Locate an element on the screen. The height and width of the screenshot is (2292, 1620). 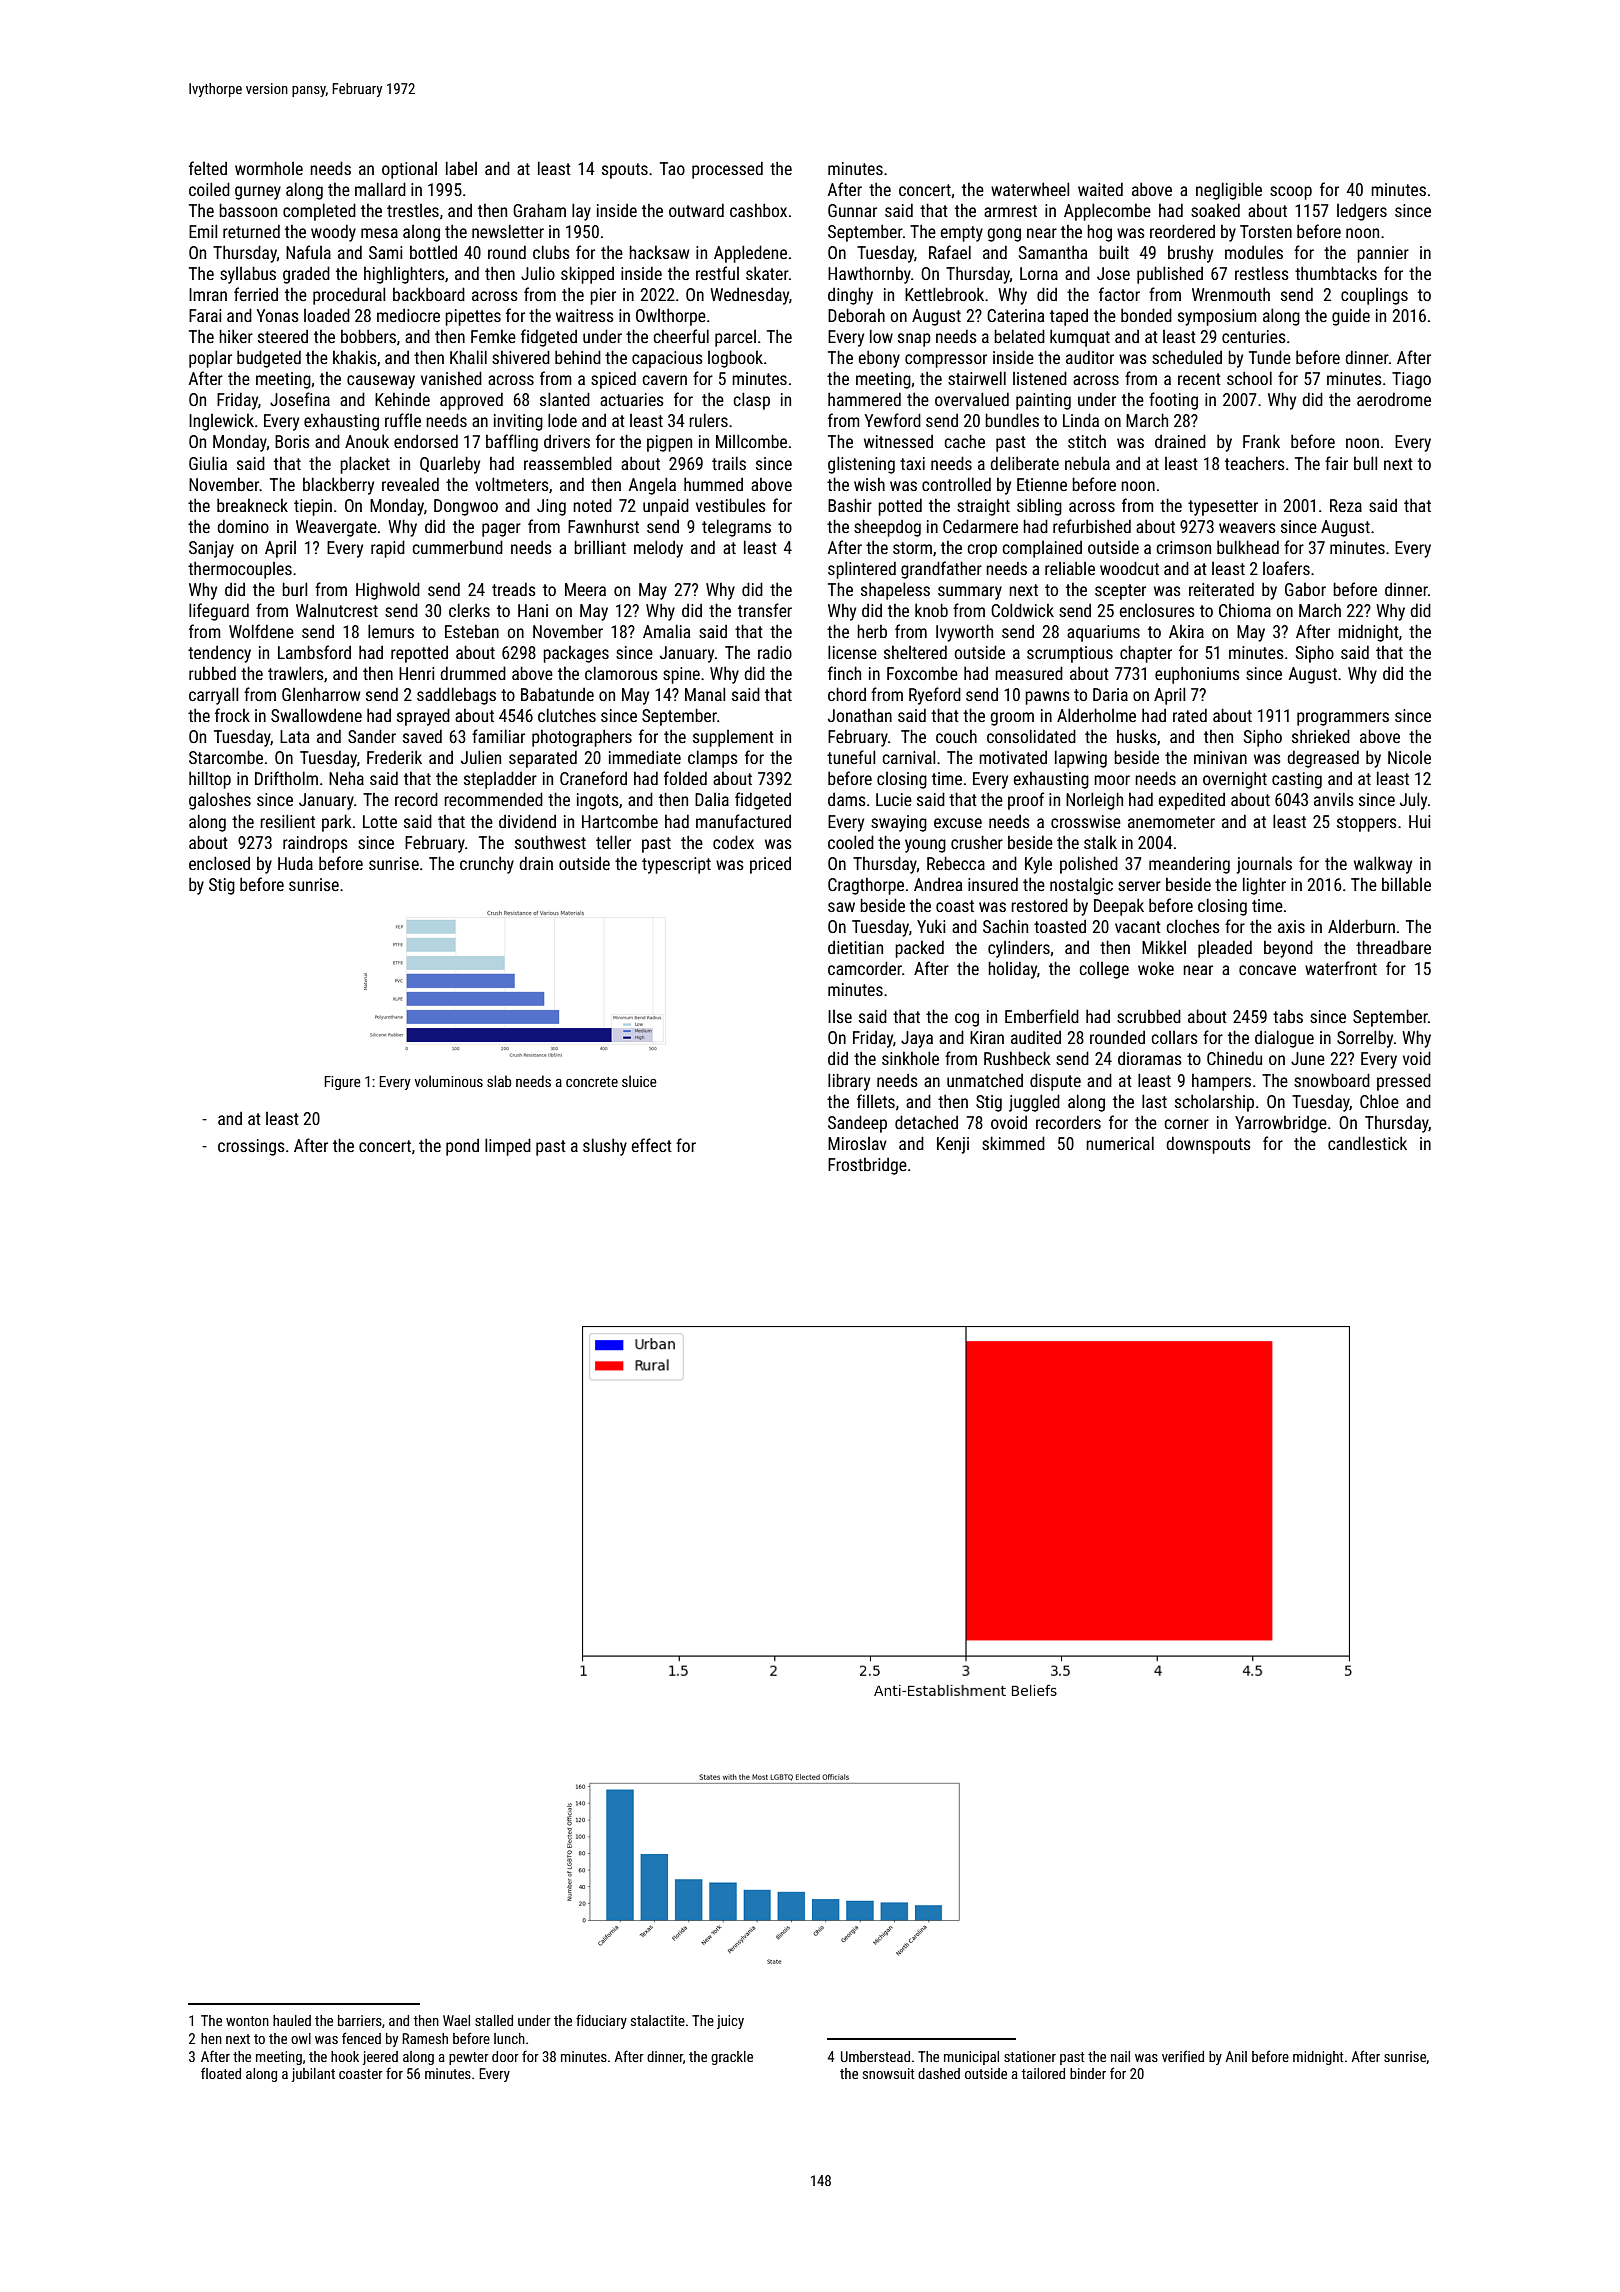
graded is located at coordinates (306, 275).
